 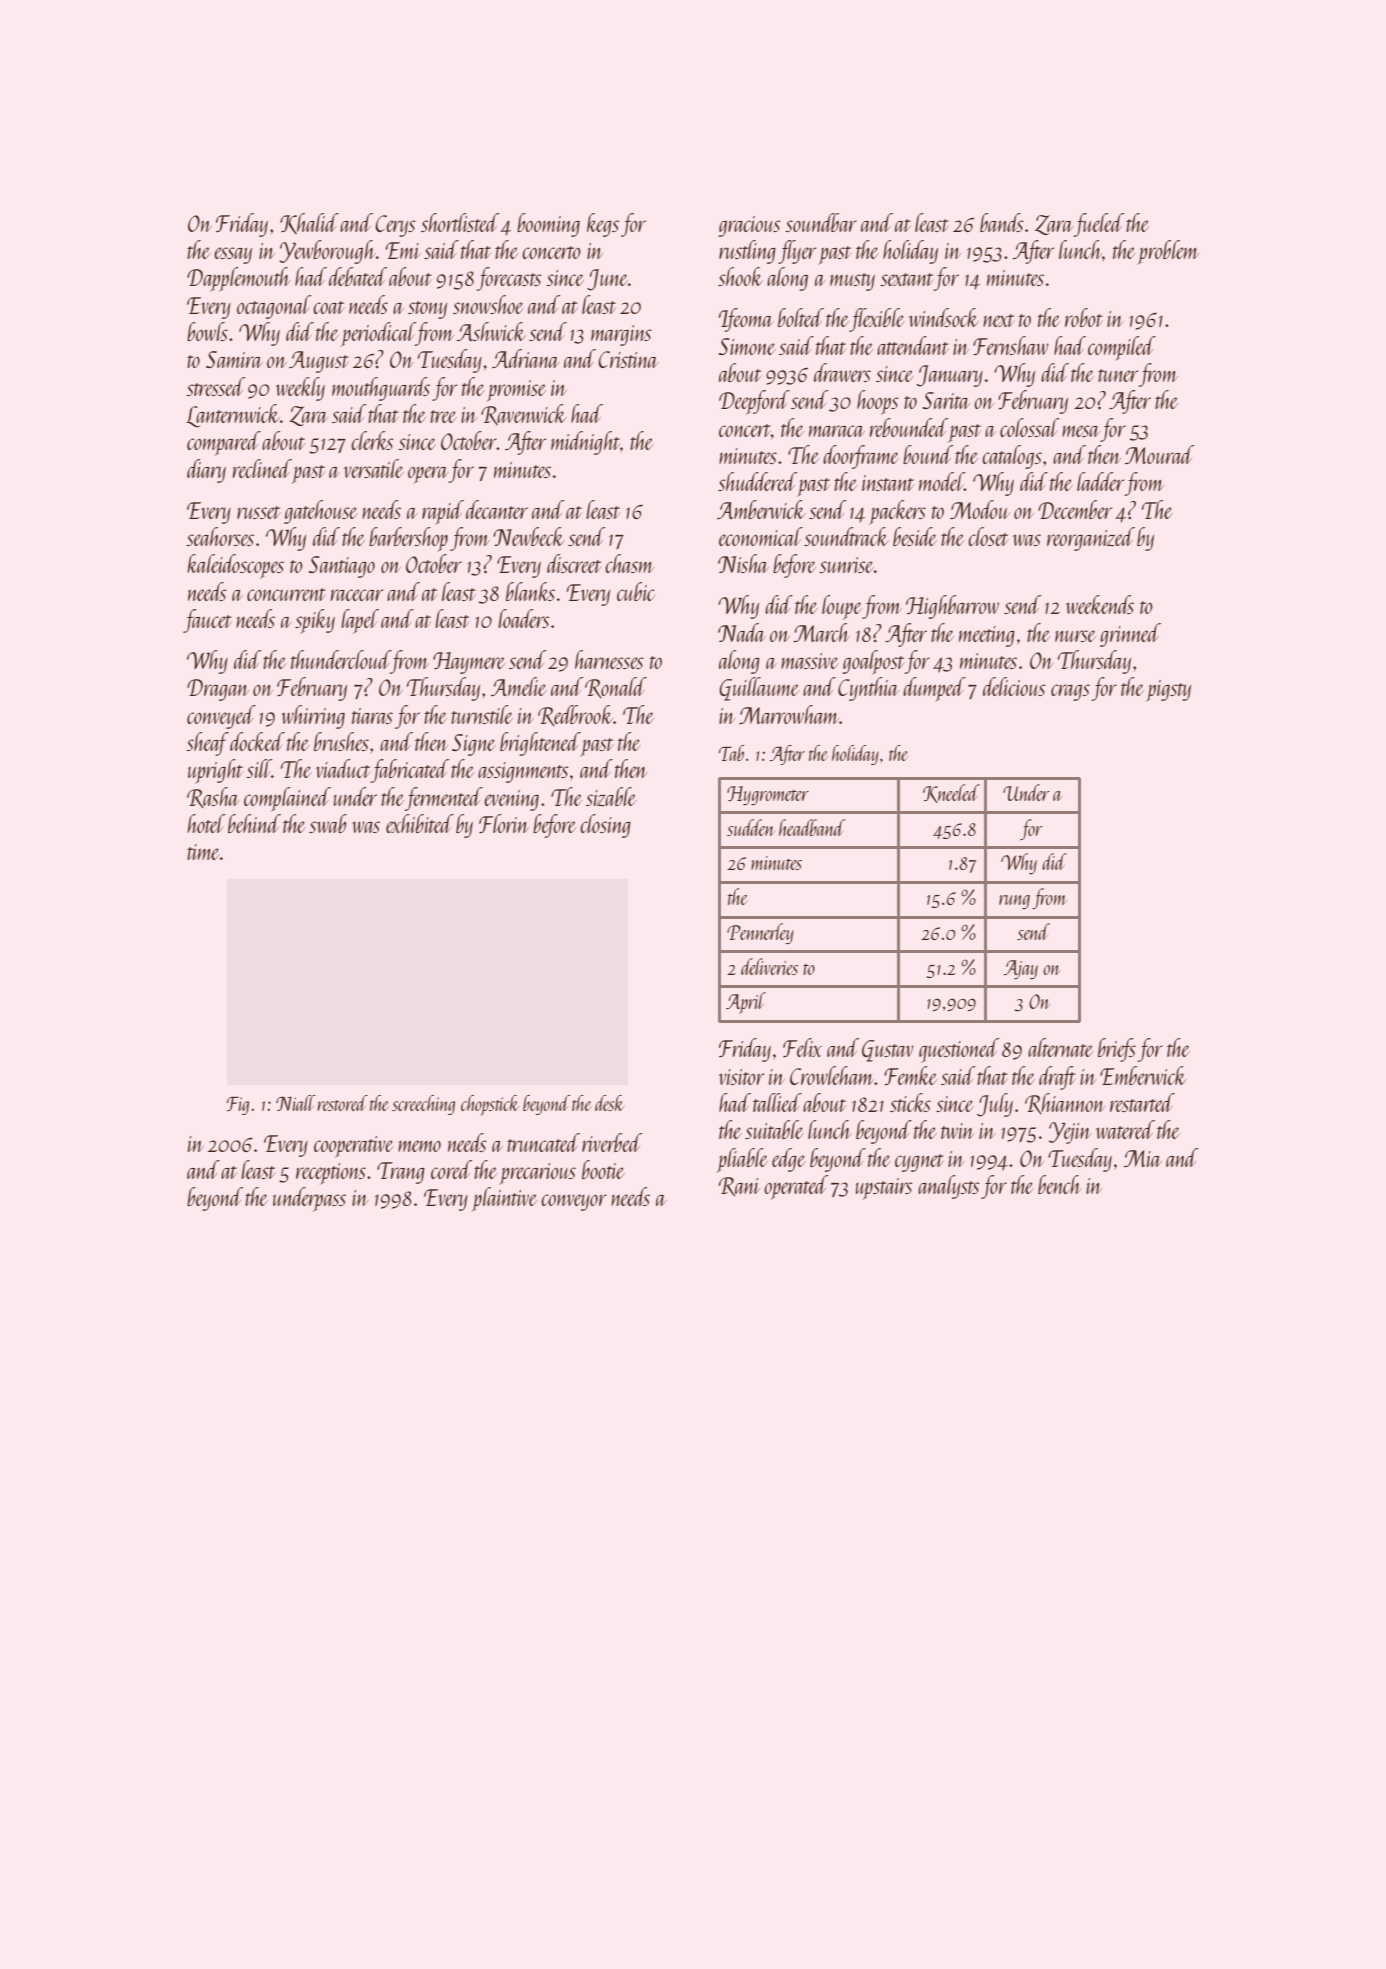 I want to click on Ajay, so click(x=1021, y=969).
